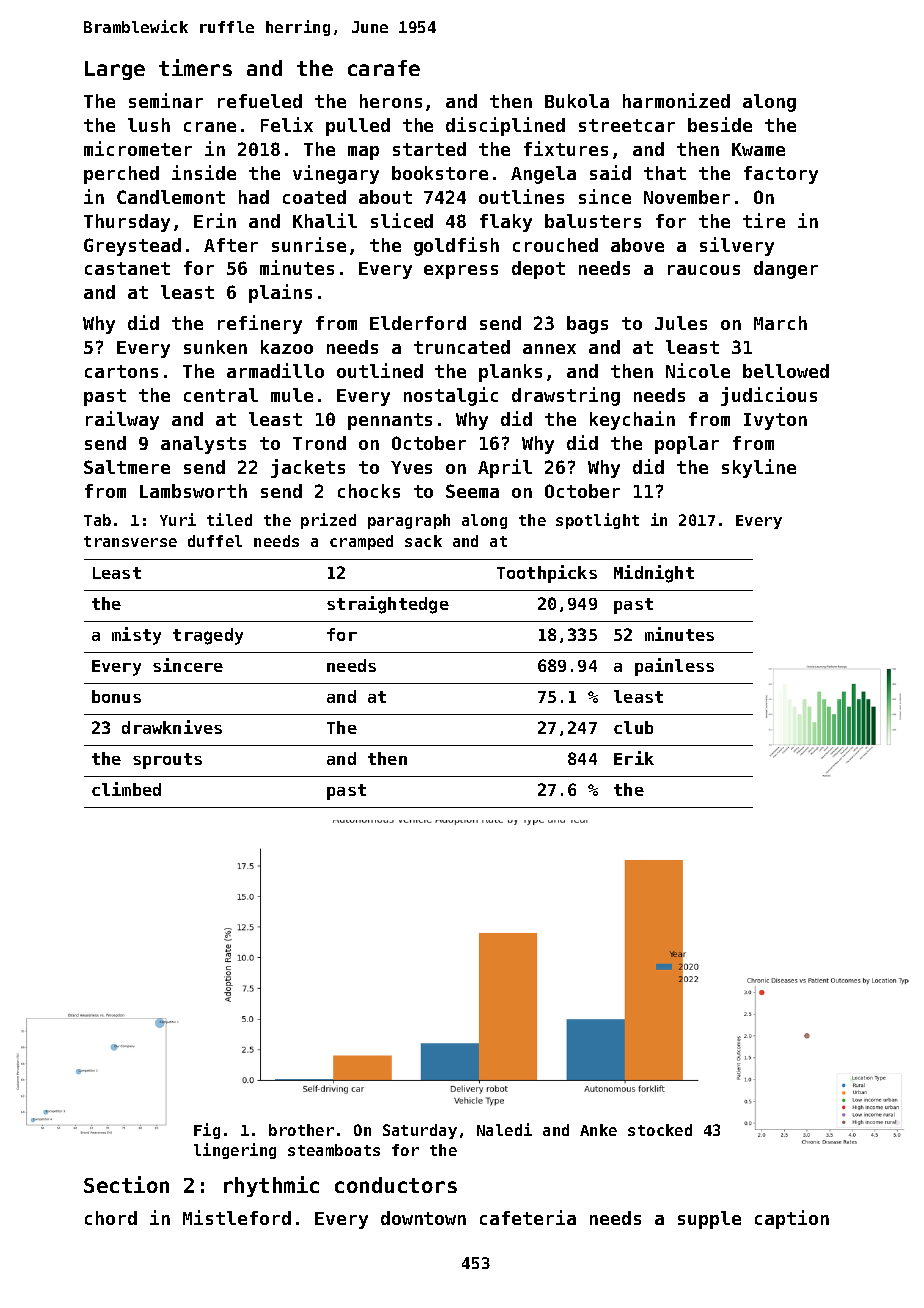  Describe the element at coordinates (423, 1218) in the screenshot. I see `downtown` at that location.
